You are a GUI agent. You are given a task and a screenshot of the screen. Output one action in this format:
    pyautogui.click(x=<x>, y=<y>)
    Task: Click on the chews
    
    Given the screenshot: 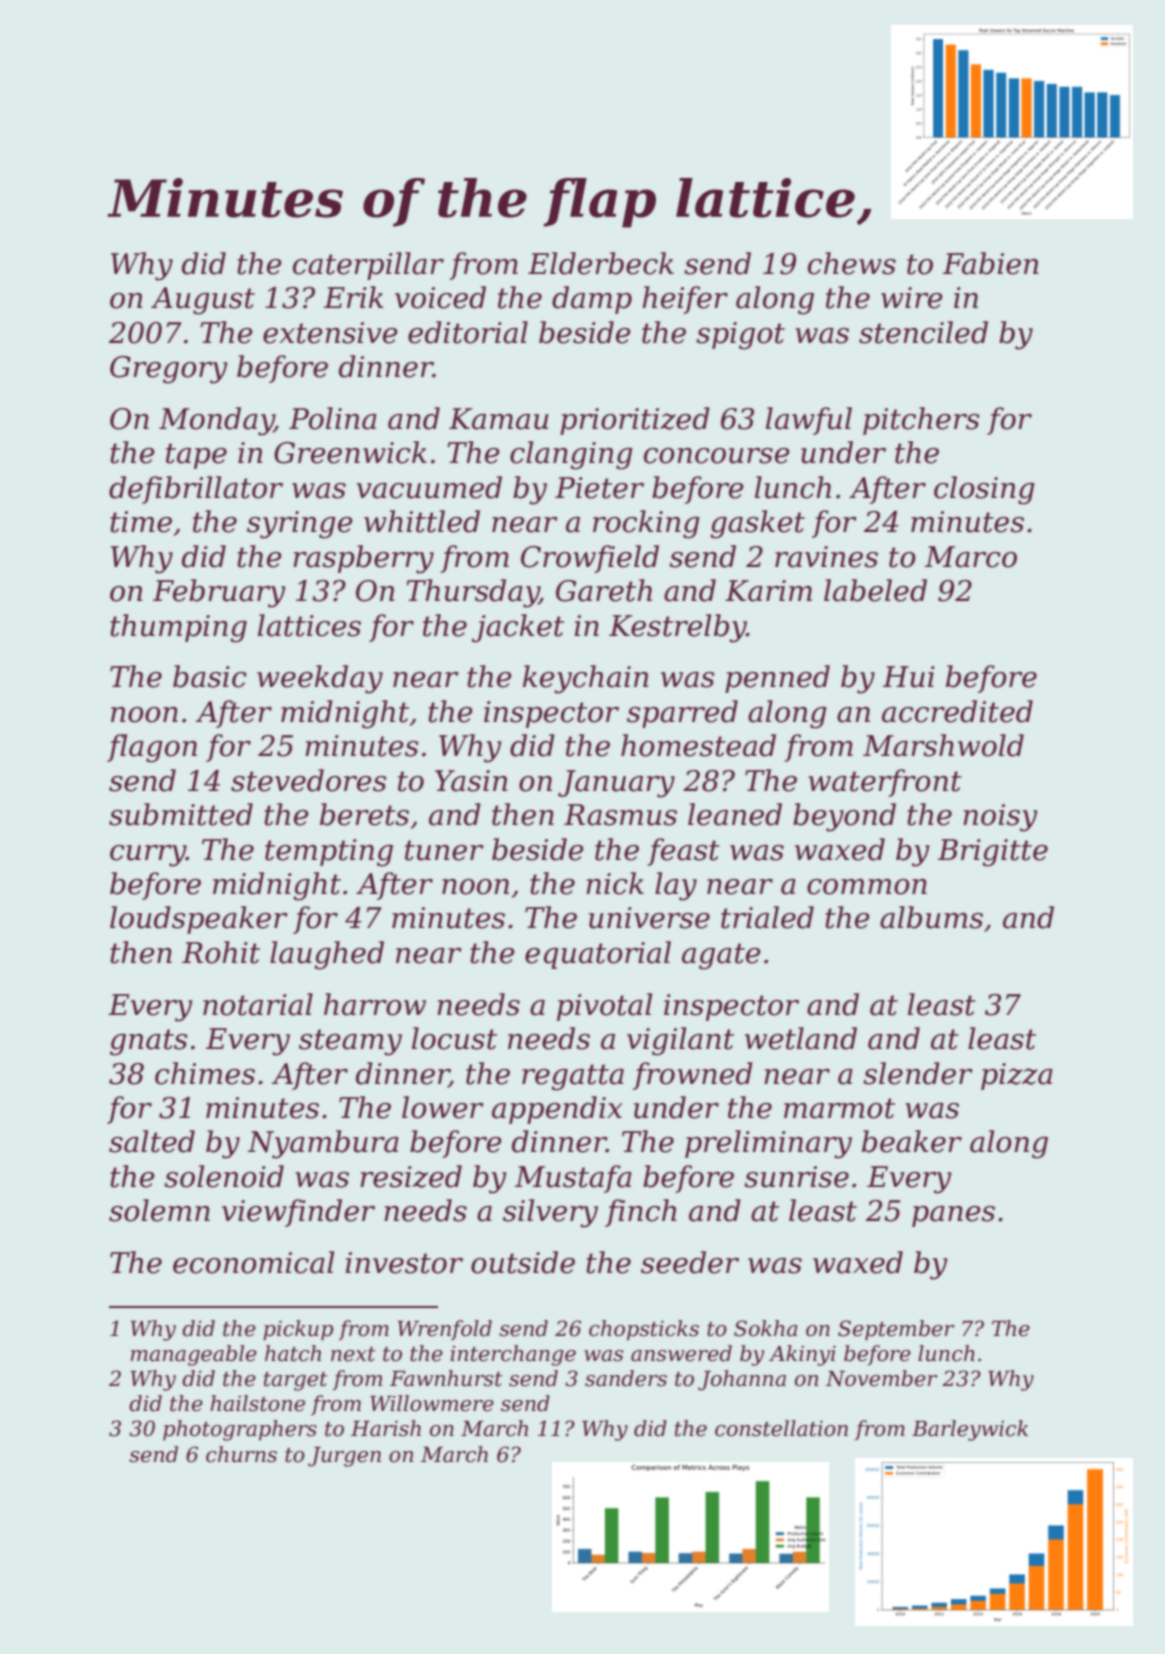 What is the action you would take?
    pyautogui.click(x=852, y=263)
